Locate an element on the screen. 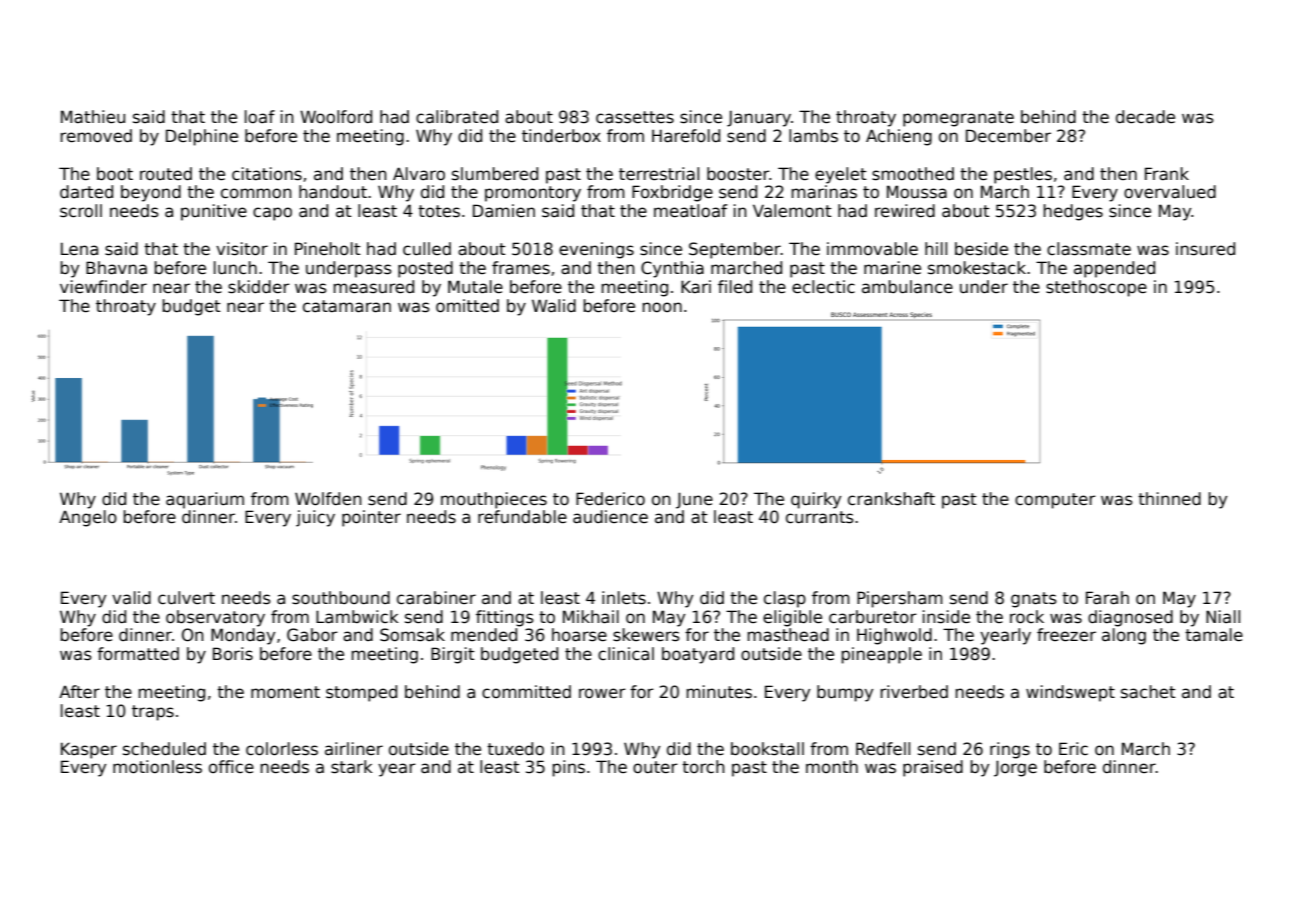 This screenshot has width=1308, height=924. outer is located at coordinates (655, 767).
